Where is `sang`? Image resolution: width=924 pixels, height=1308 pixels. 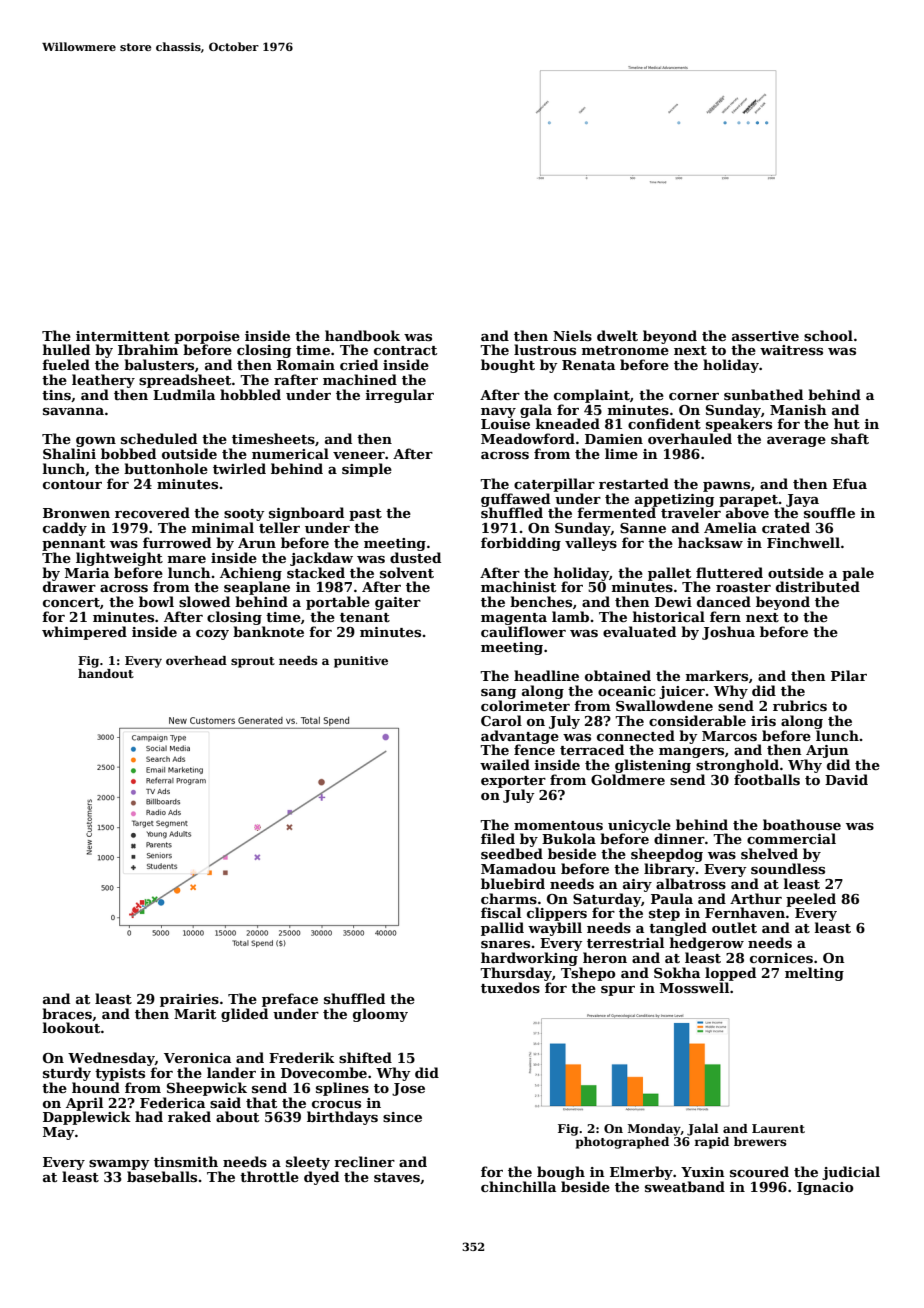 sang is located at coordinates (498, 694).
